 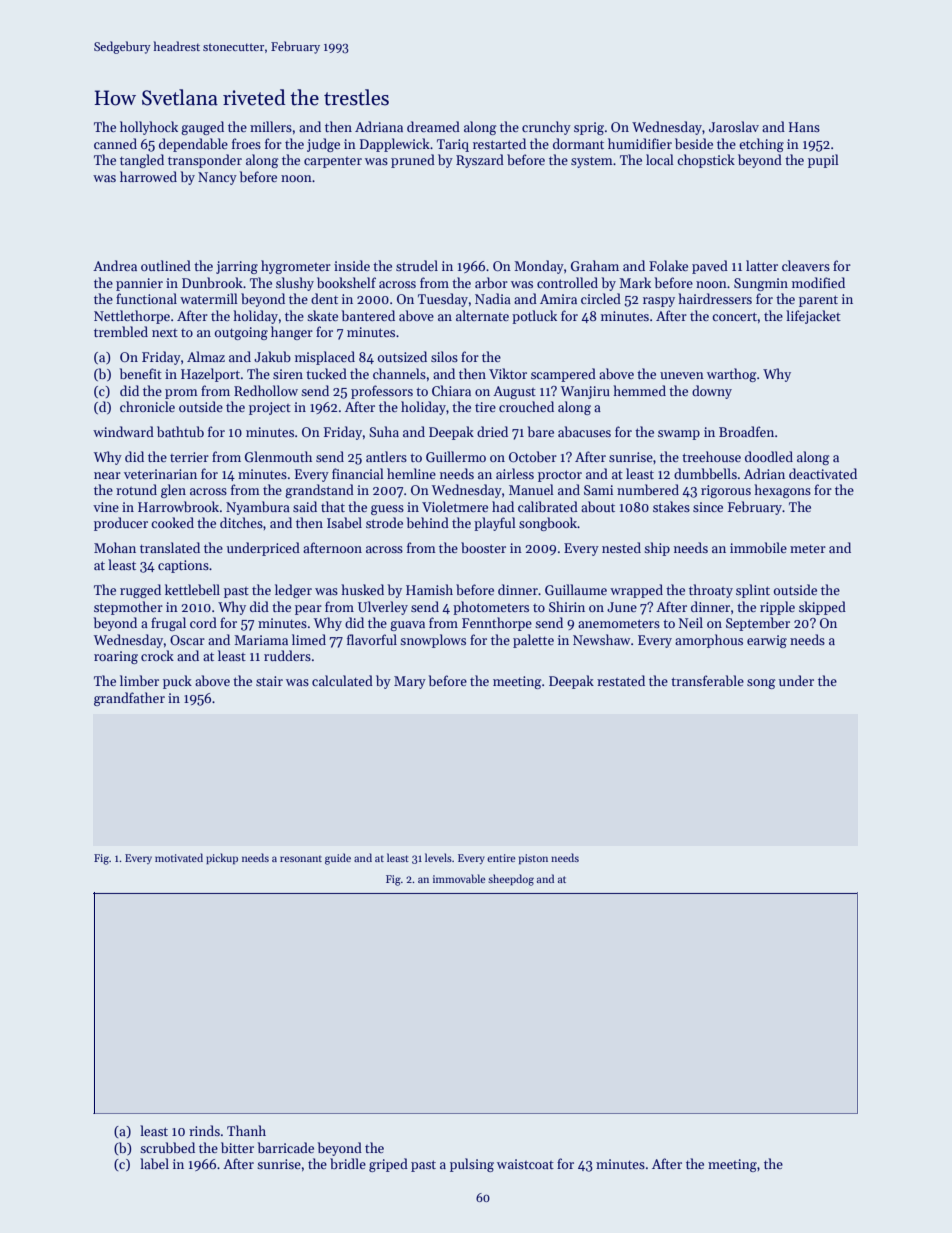 What do you see at coordinates (129, 699) in the document?
I see `grandfather` at bounding box center [129, 699].
